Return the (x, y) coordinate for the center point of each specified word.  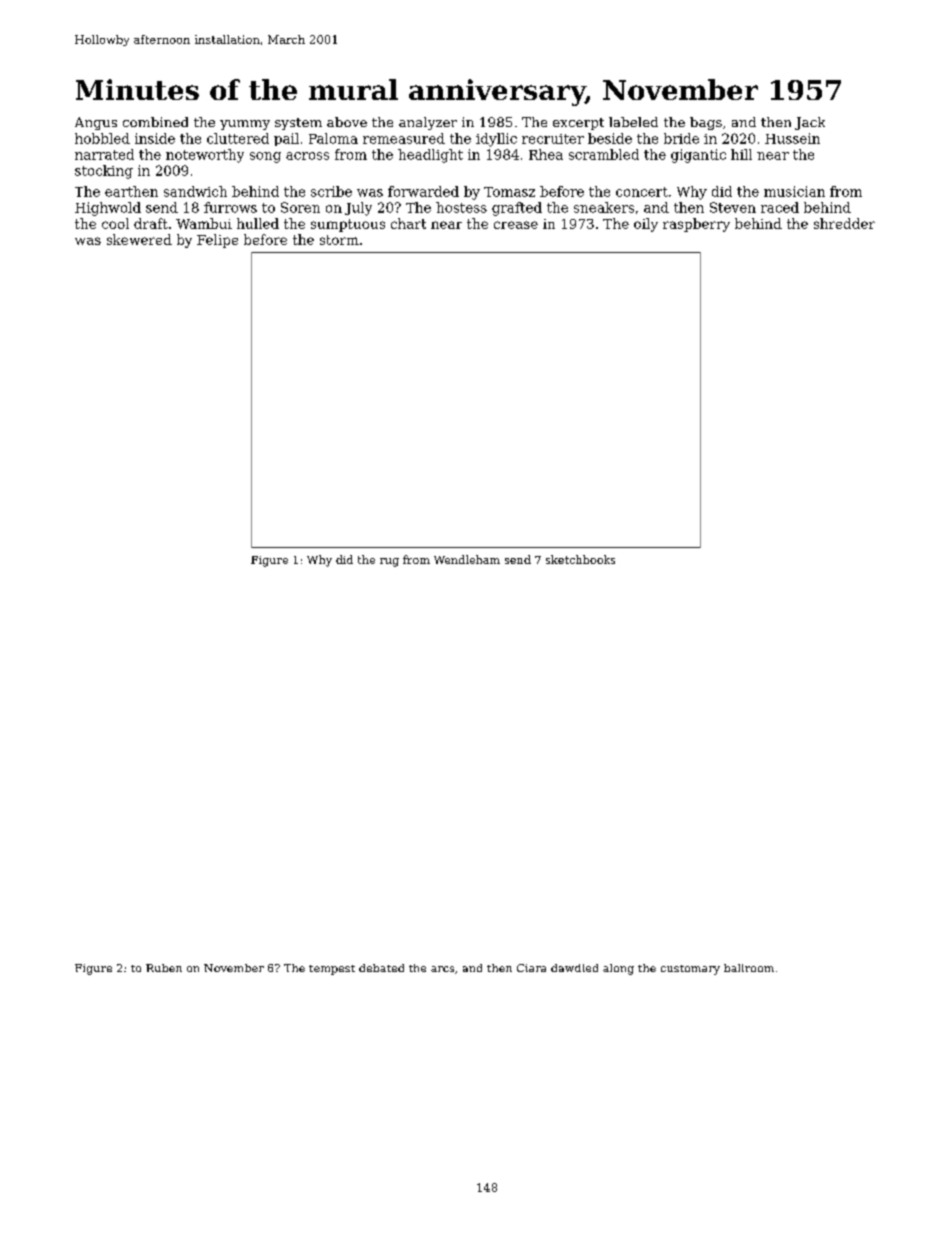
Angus (96, 123)
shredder (844, 223)
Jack (810, 123)
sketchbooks (580, 559)
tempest (332, 970)
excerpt (578, 124)
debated (381, 968)
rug (389, 562)
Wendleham (467, 559)
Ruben (164, 968)
